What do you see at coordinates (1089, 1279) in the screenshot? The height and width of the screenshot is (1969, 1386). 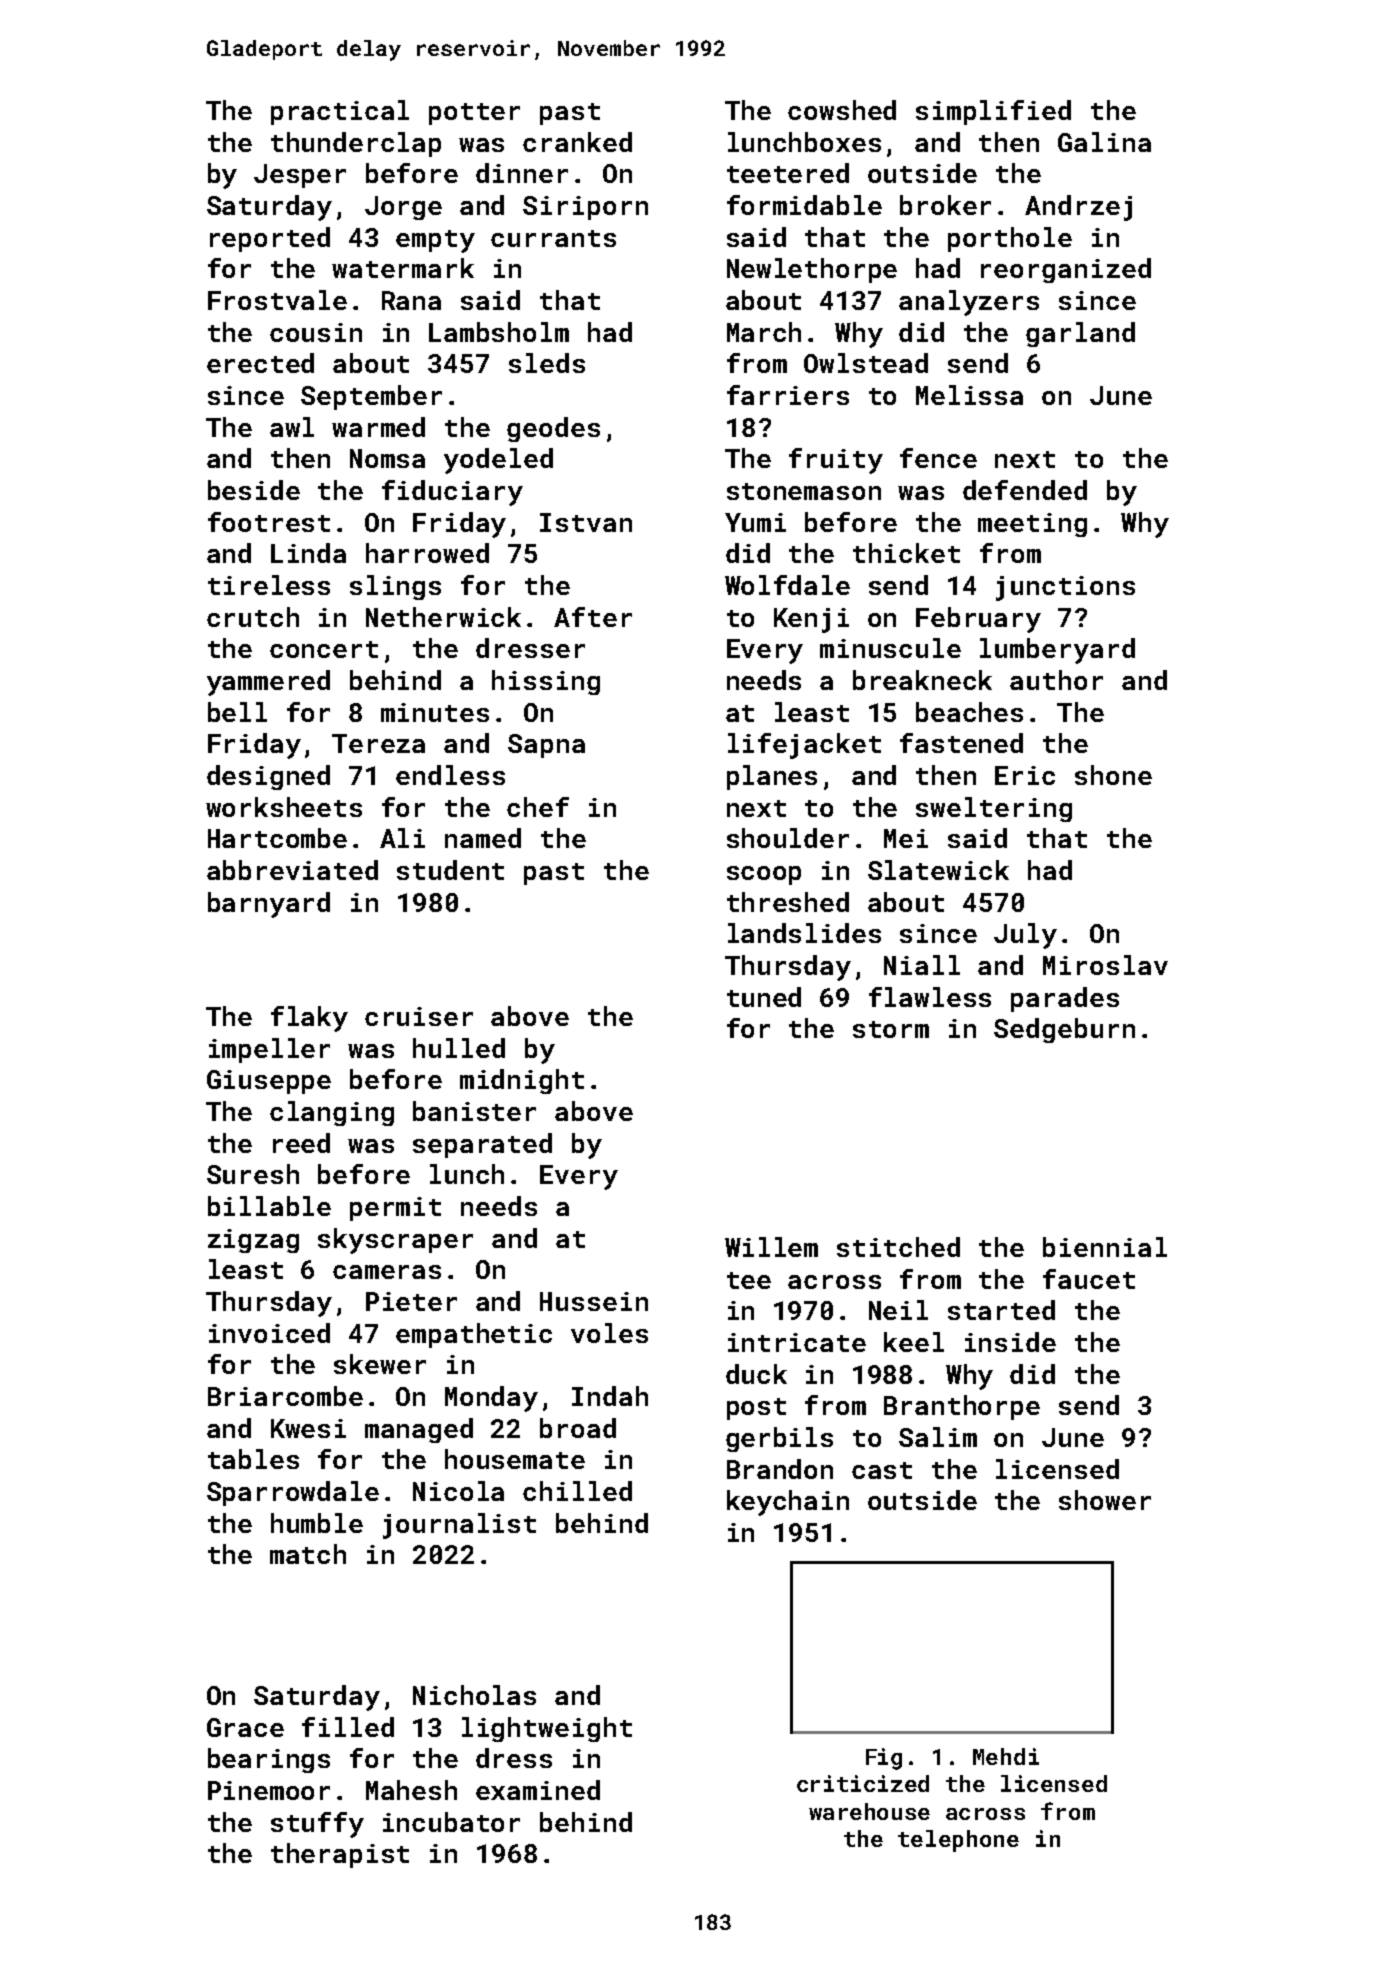 I see `faucet` at bounding box center [1089, 1279].
